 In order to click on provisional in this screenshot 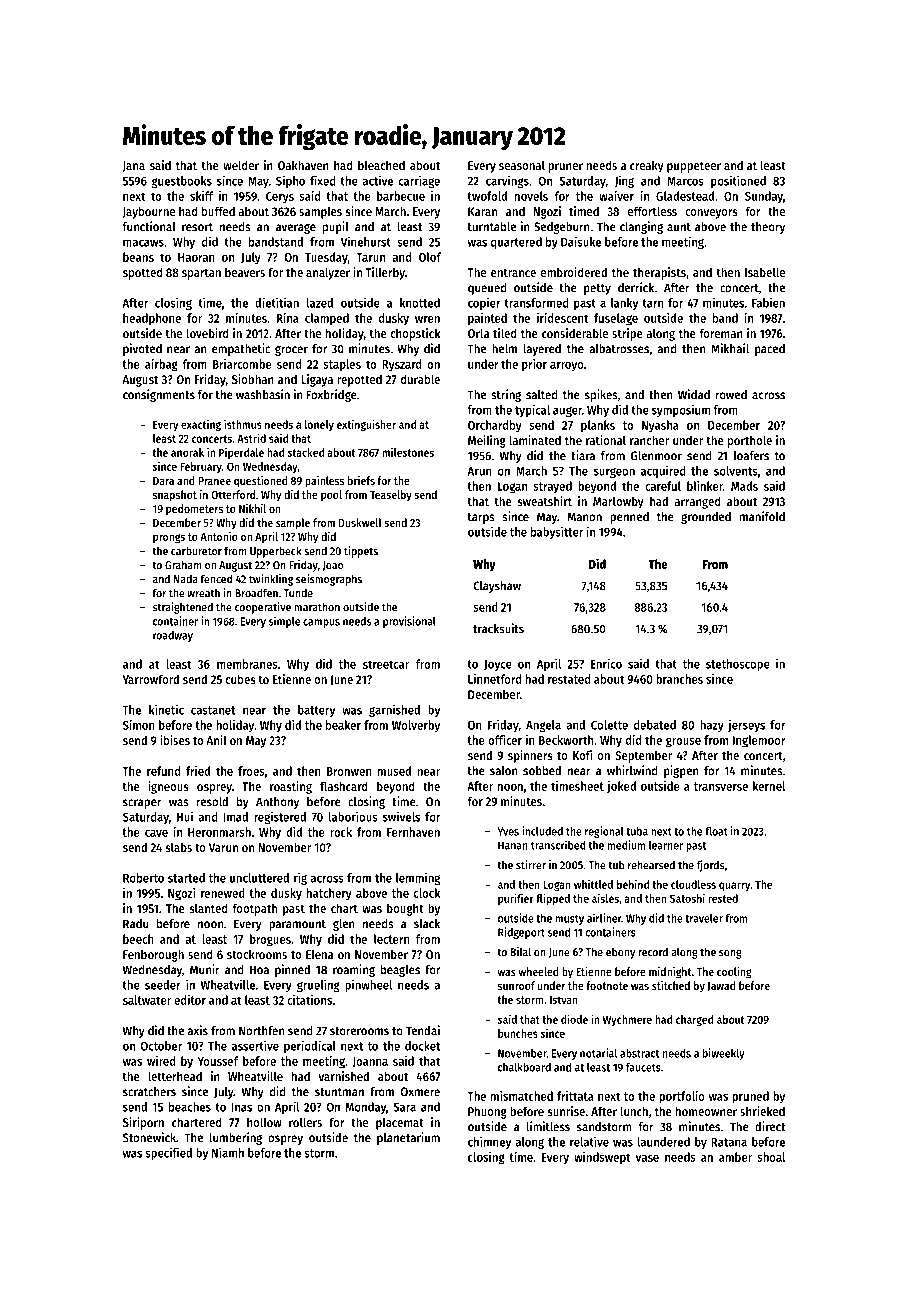, I will do `click(409, 622)`.
